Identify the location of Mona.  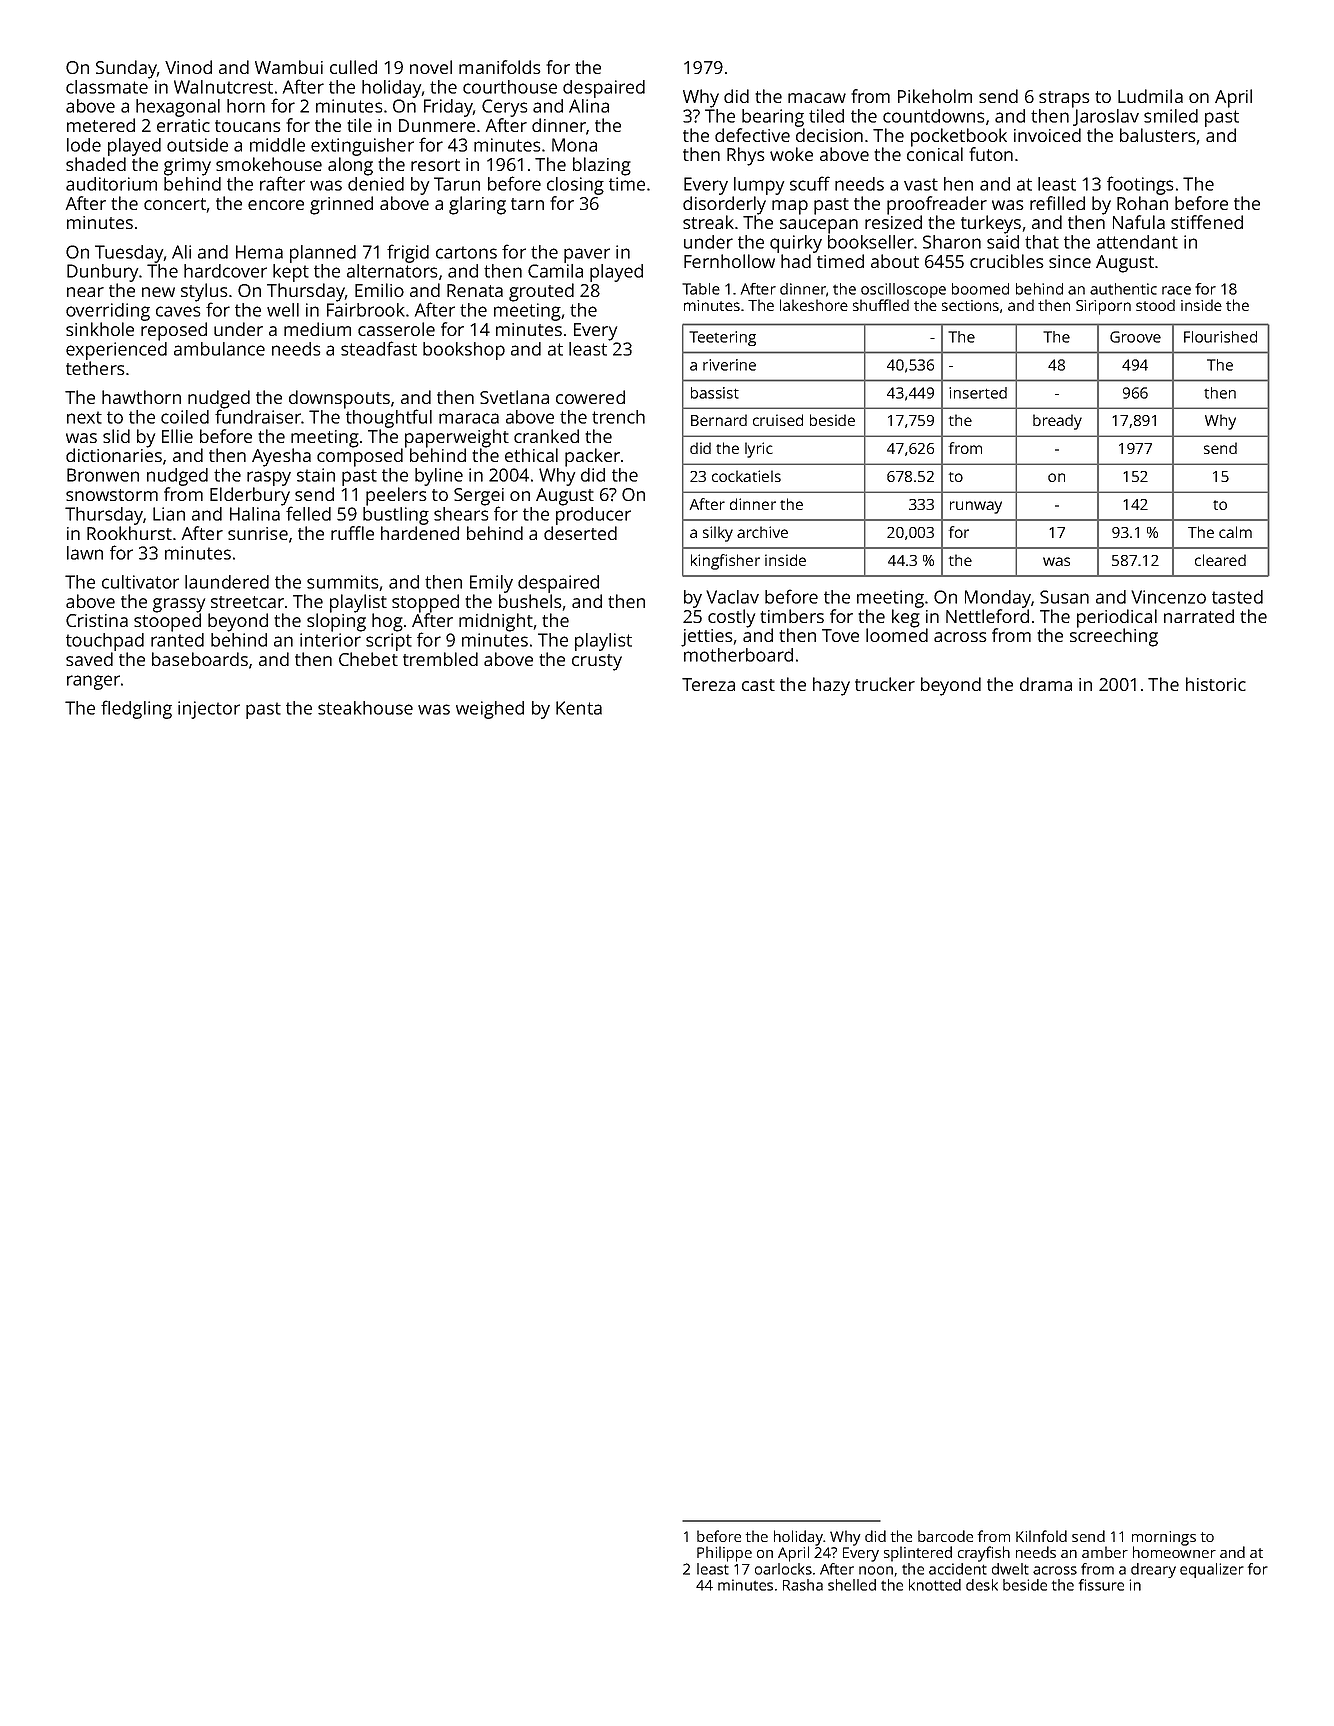
(574, 145).
